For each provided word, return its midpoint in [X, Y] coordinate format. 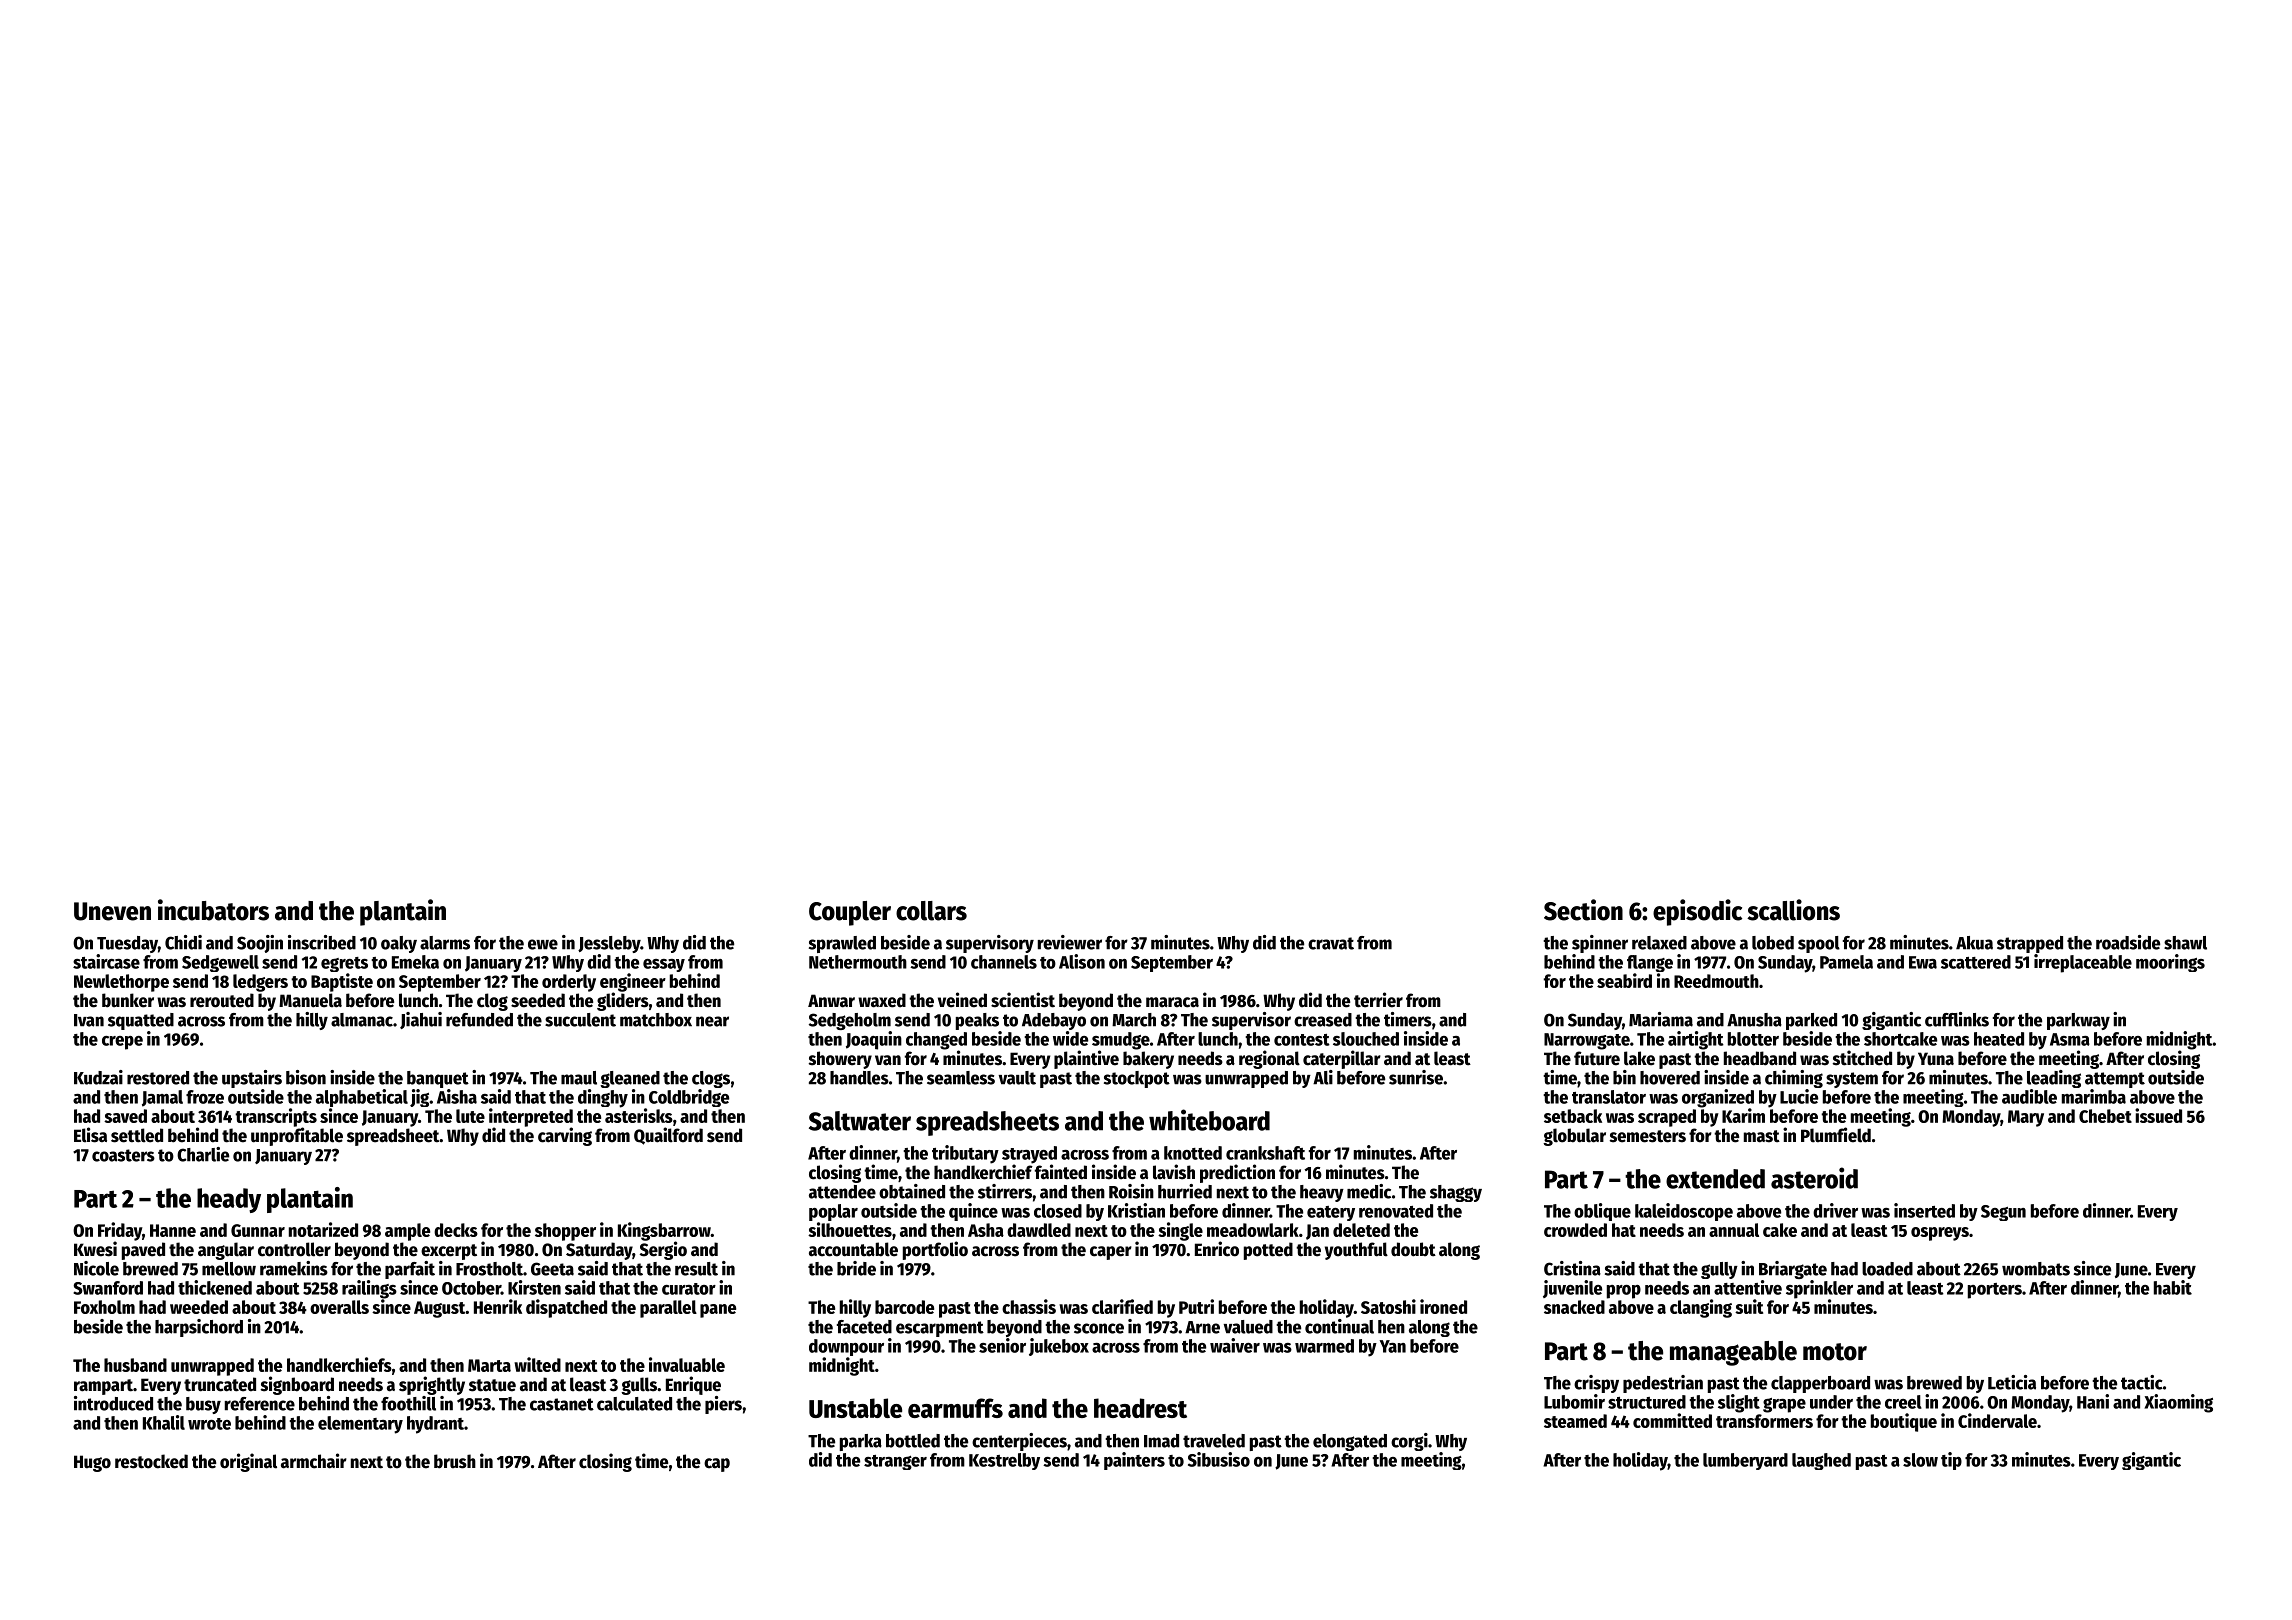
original [248, 1462]
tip [1951, 1461]
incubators [213, 910]
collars [931, 911]
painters [1134, 1461]
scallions [1793, 910]
